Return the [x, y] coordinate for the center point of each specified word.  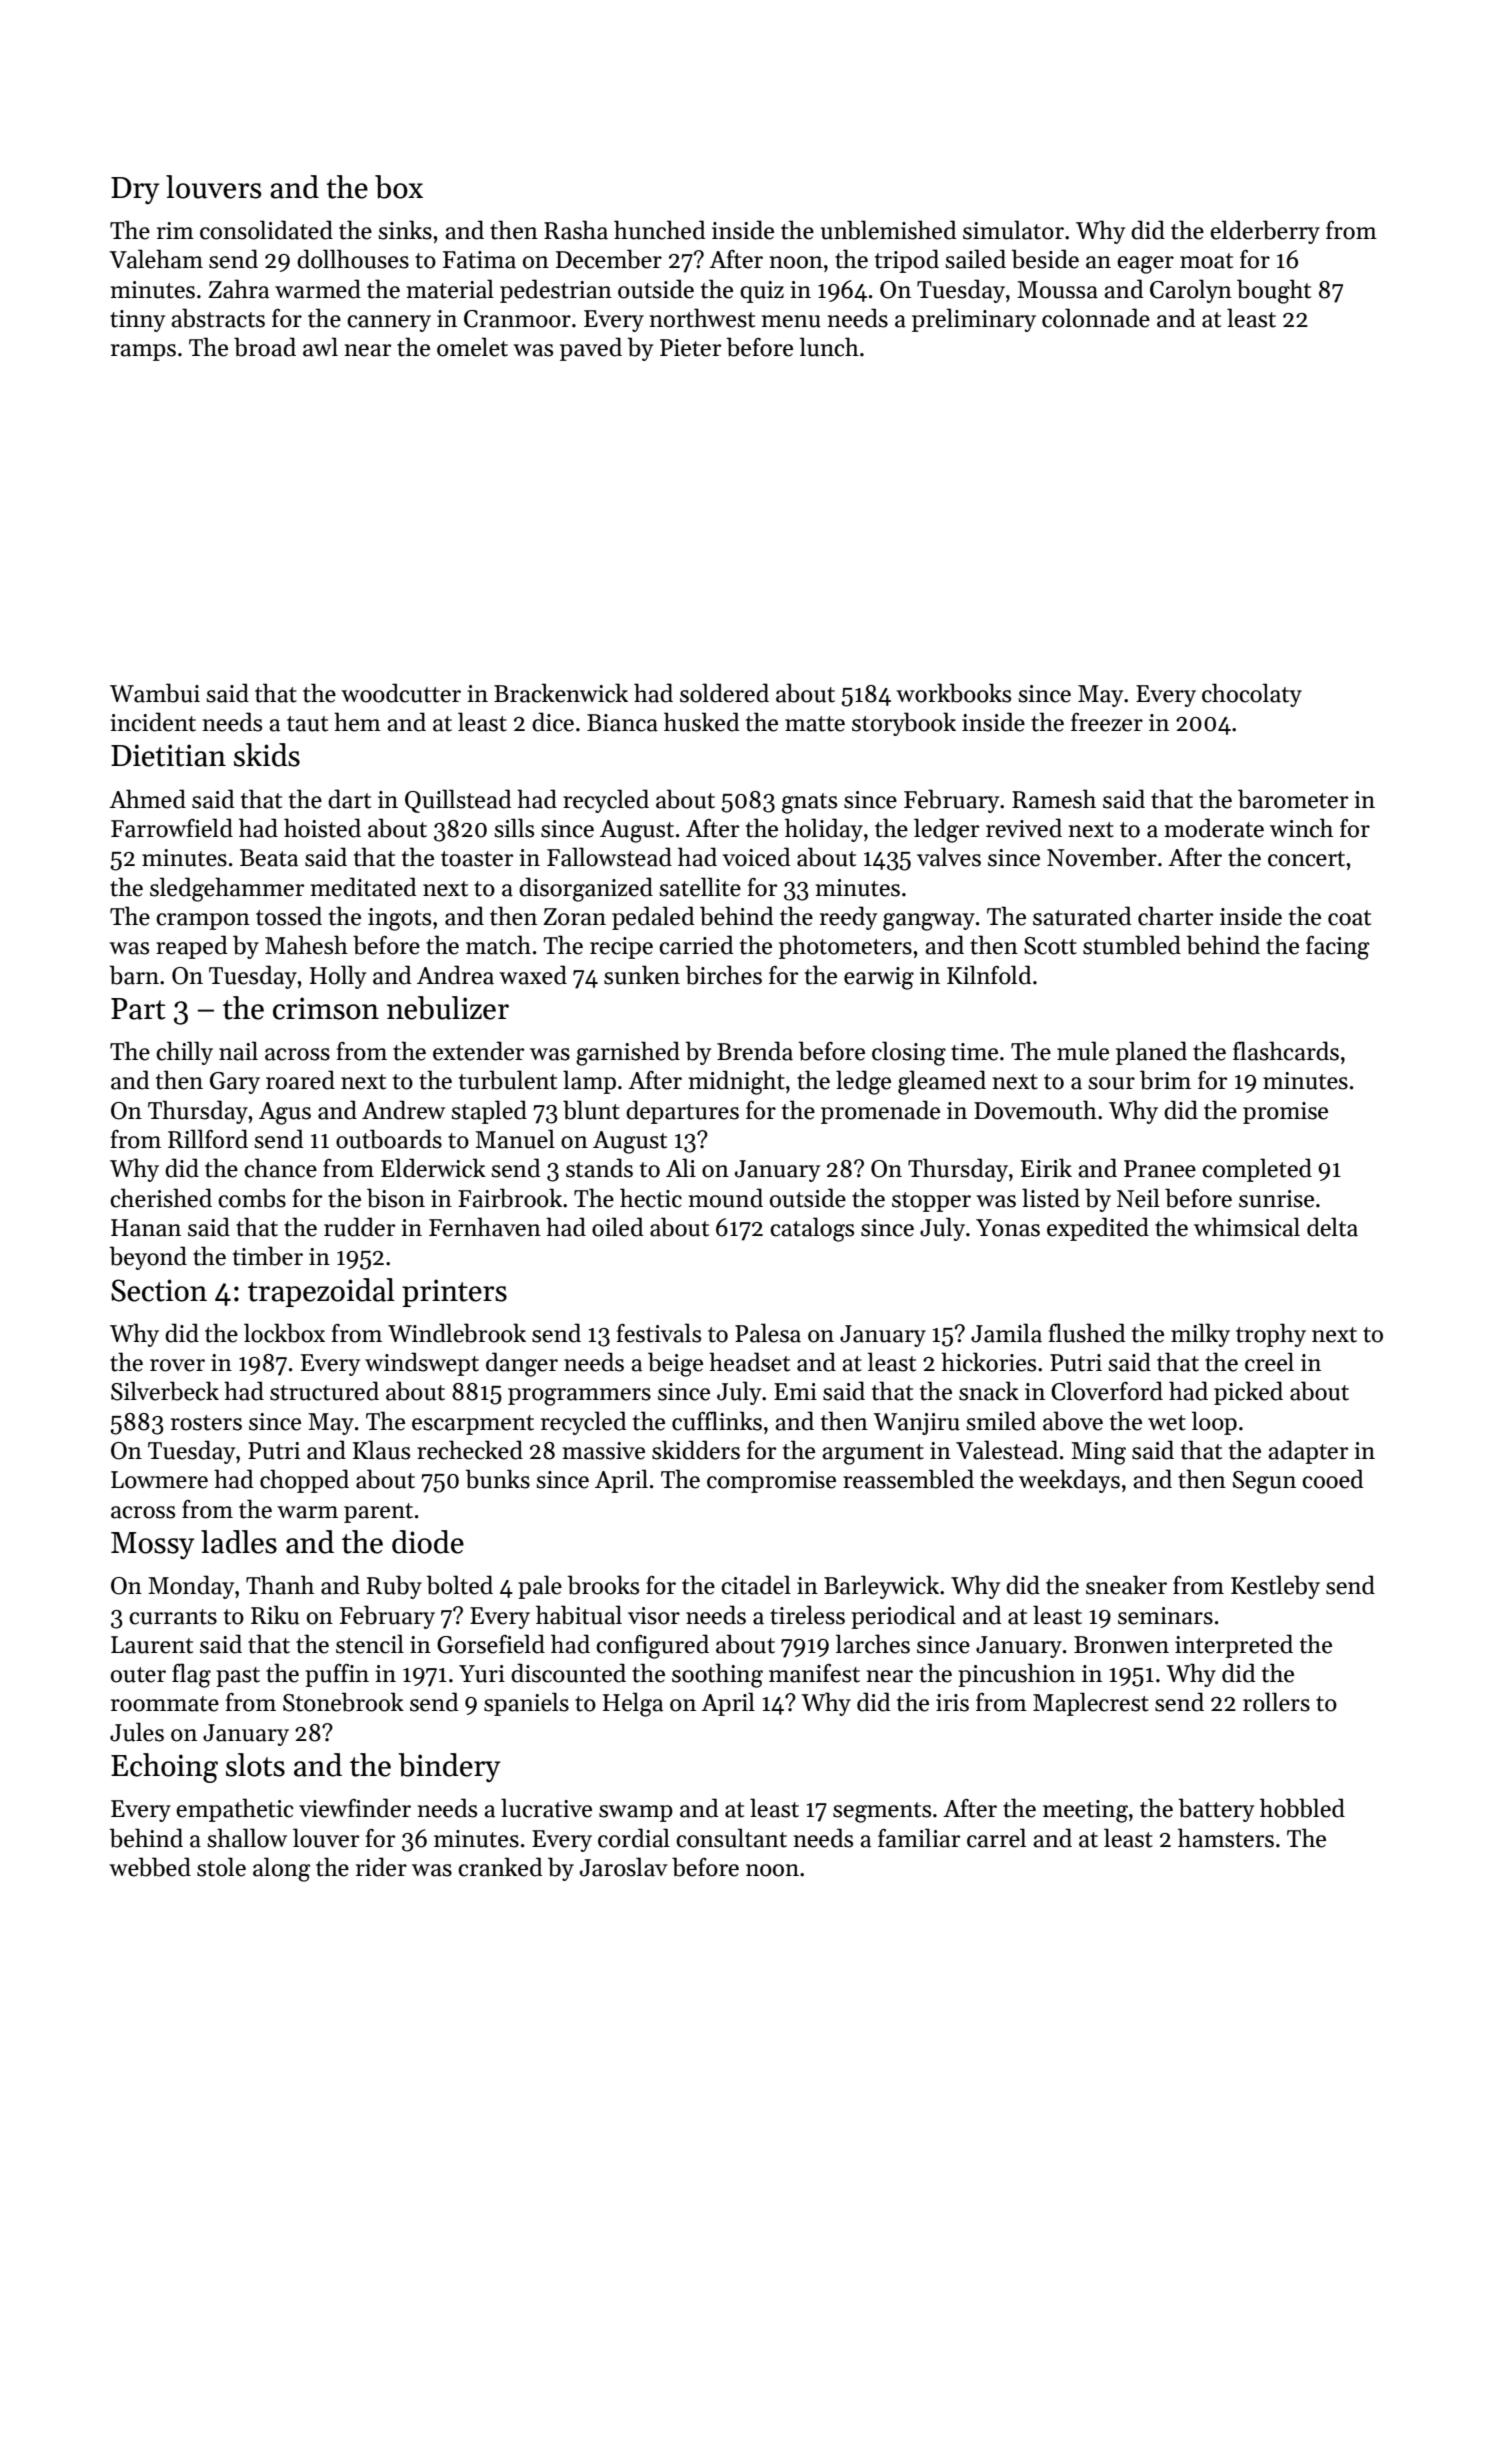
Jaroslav [624, 1867]
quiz [762, 292]
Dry [135, 191]
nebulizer [448, 1008]
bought [1274, 291]
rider [381, 1867]
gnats [809, 803]
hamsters [1226, 1838]
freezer [1107, 722]
